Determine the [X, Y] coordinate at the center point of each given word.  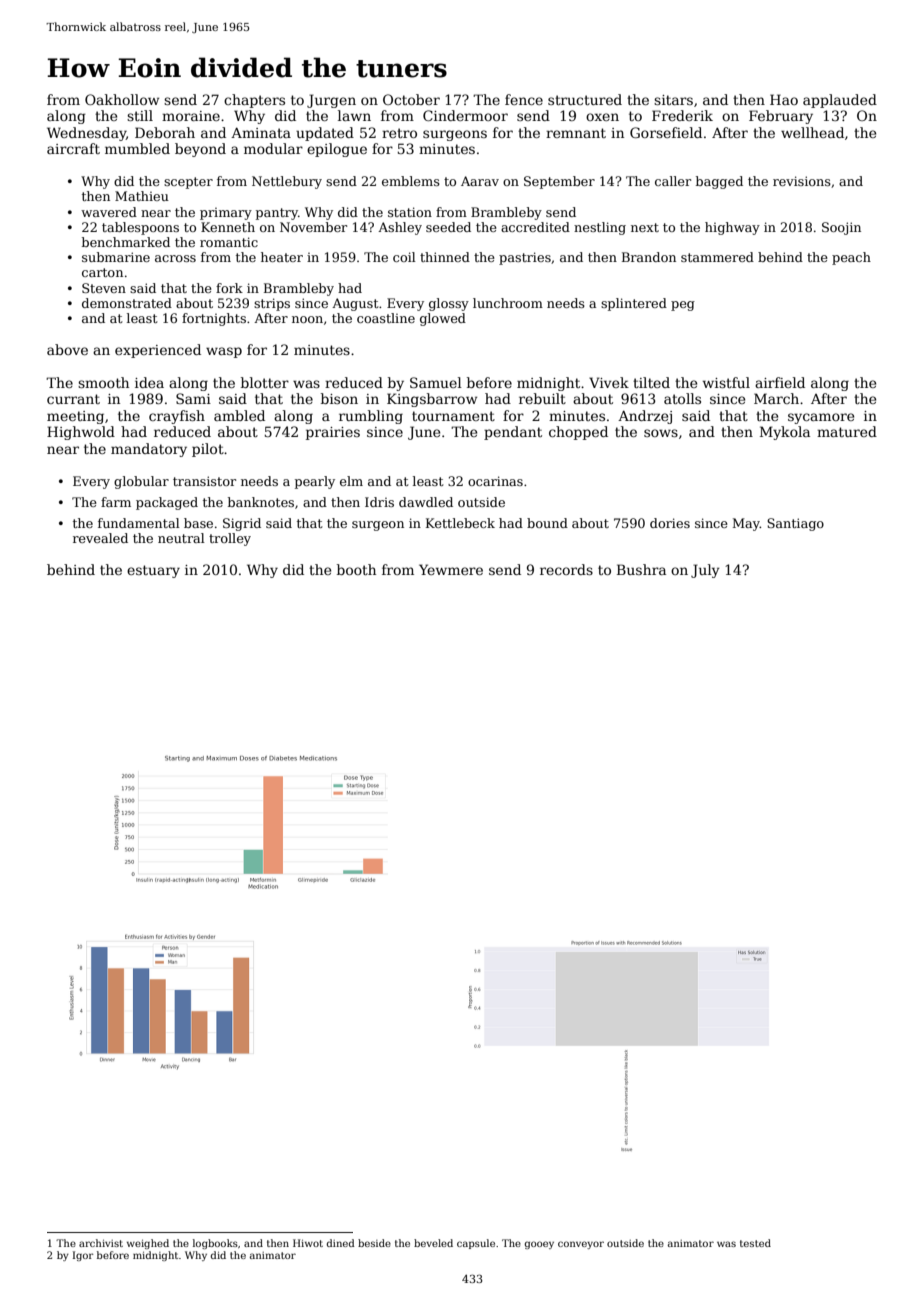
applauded [840, 101]
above [67, 349]
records [566, 569]
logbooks [215, 1244]
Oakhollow [122, 99]
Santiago [795, 524]
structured [585, 99]
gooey [539, 1245]
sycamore [821, 418]
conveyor [581, 1245]
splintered [634, 304]
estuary [153, 571]
